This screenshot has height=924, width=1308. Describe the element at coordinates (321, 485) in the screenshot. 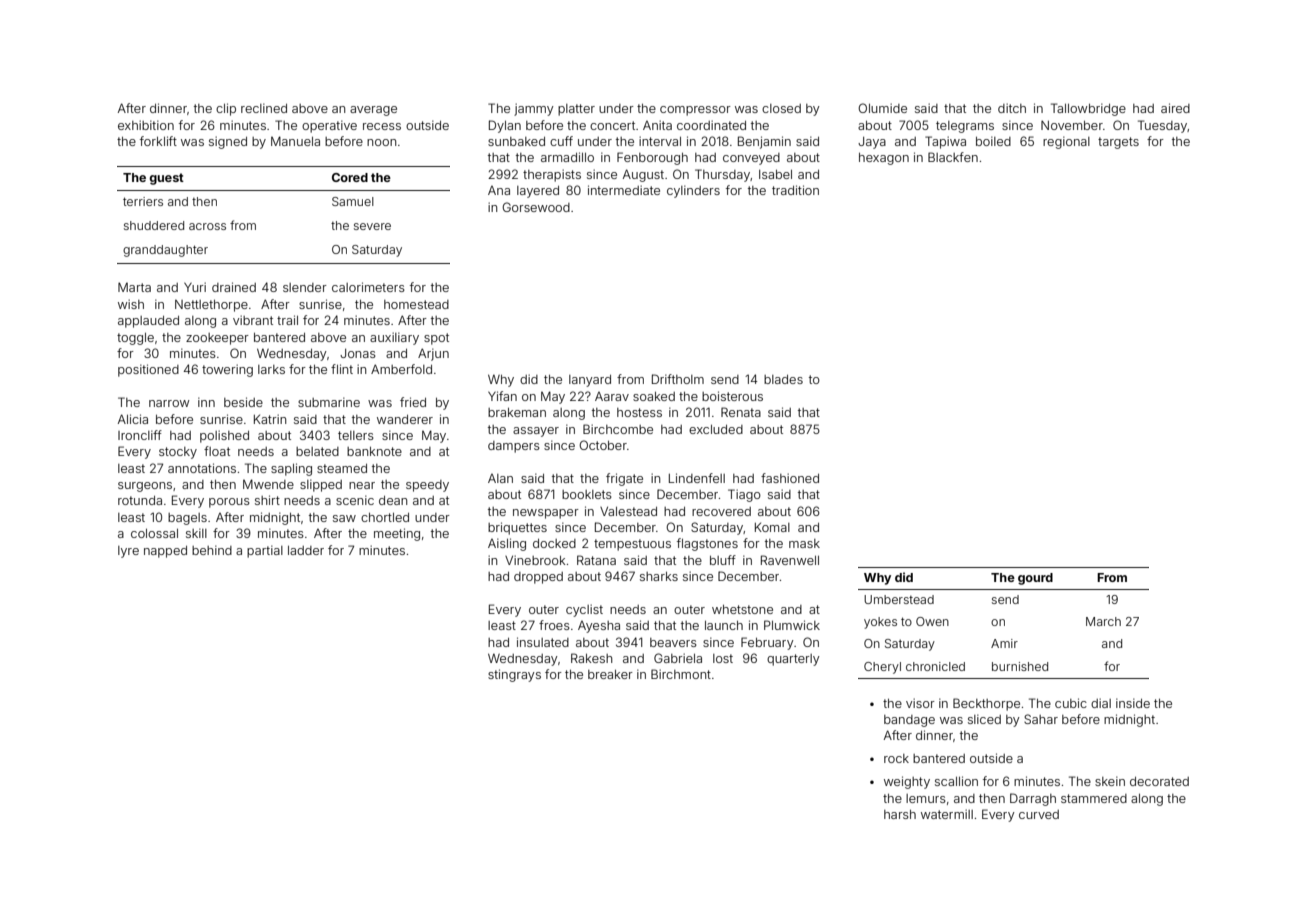

I see `slipped` at that location.
